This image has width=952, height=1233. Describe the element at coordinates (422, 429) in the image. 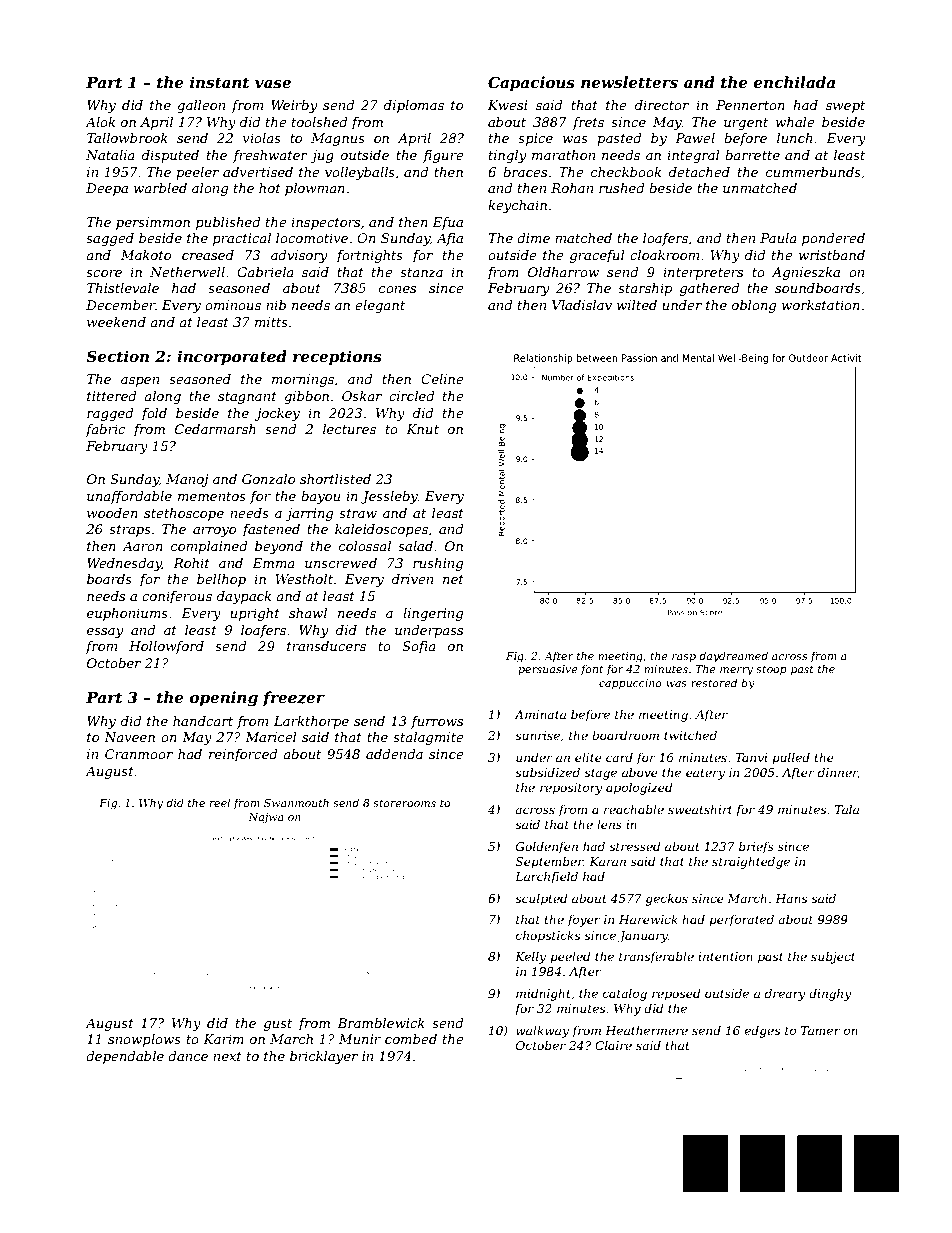

I see `Knut` at that location.
